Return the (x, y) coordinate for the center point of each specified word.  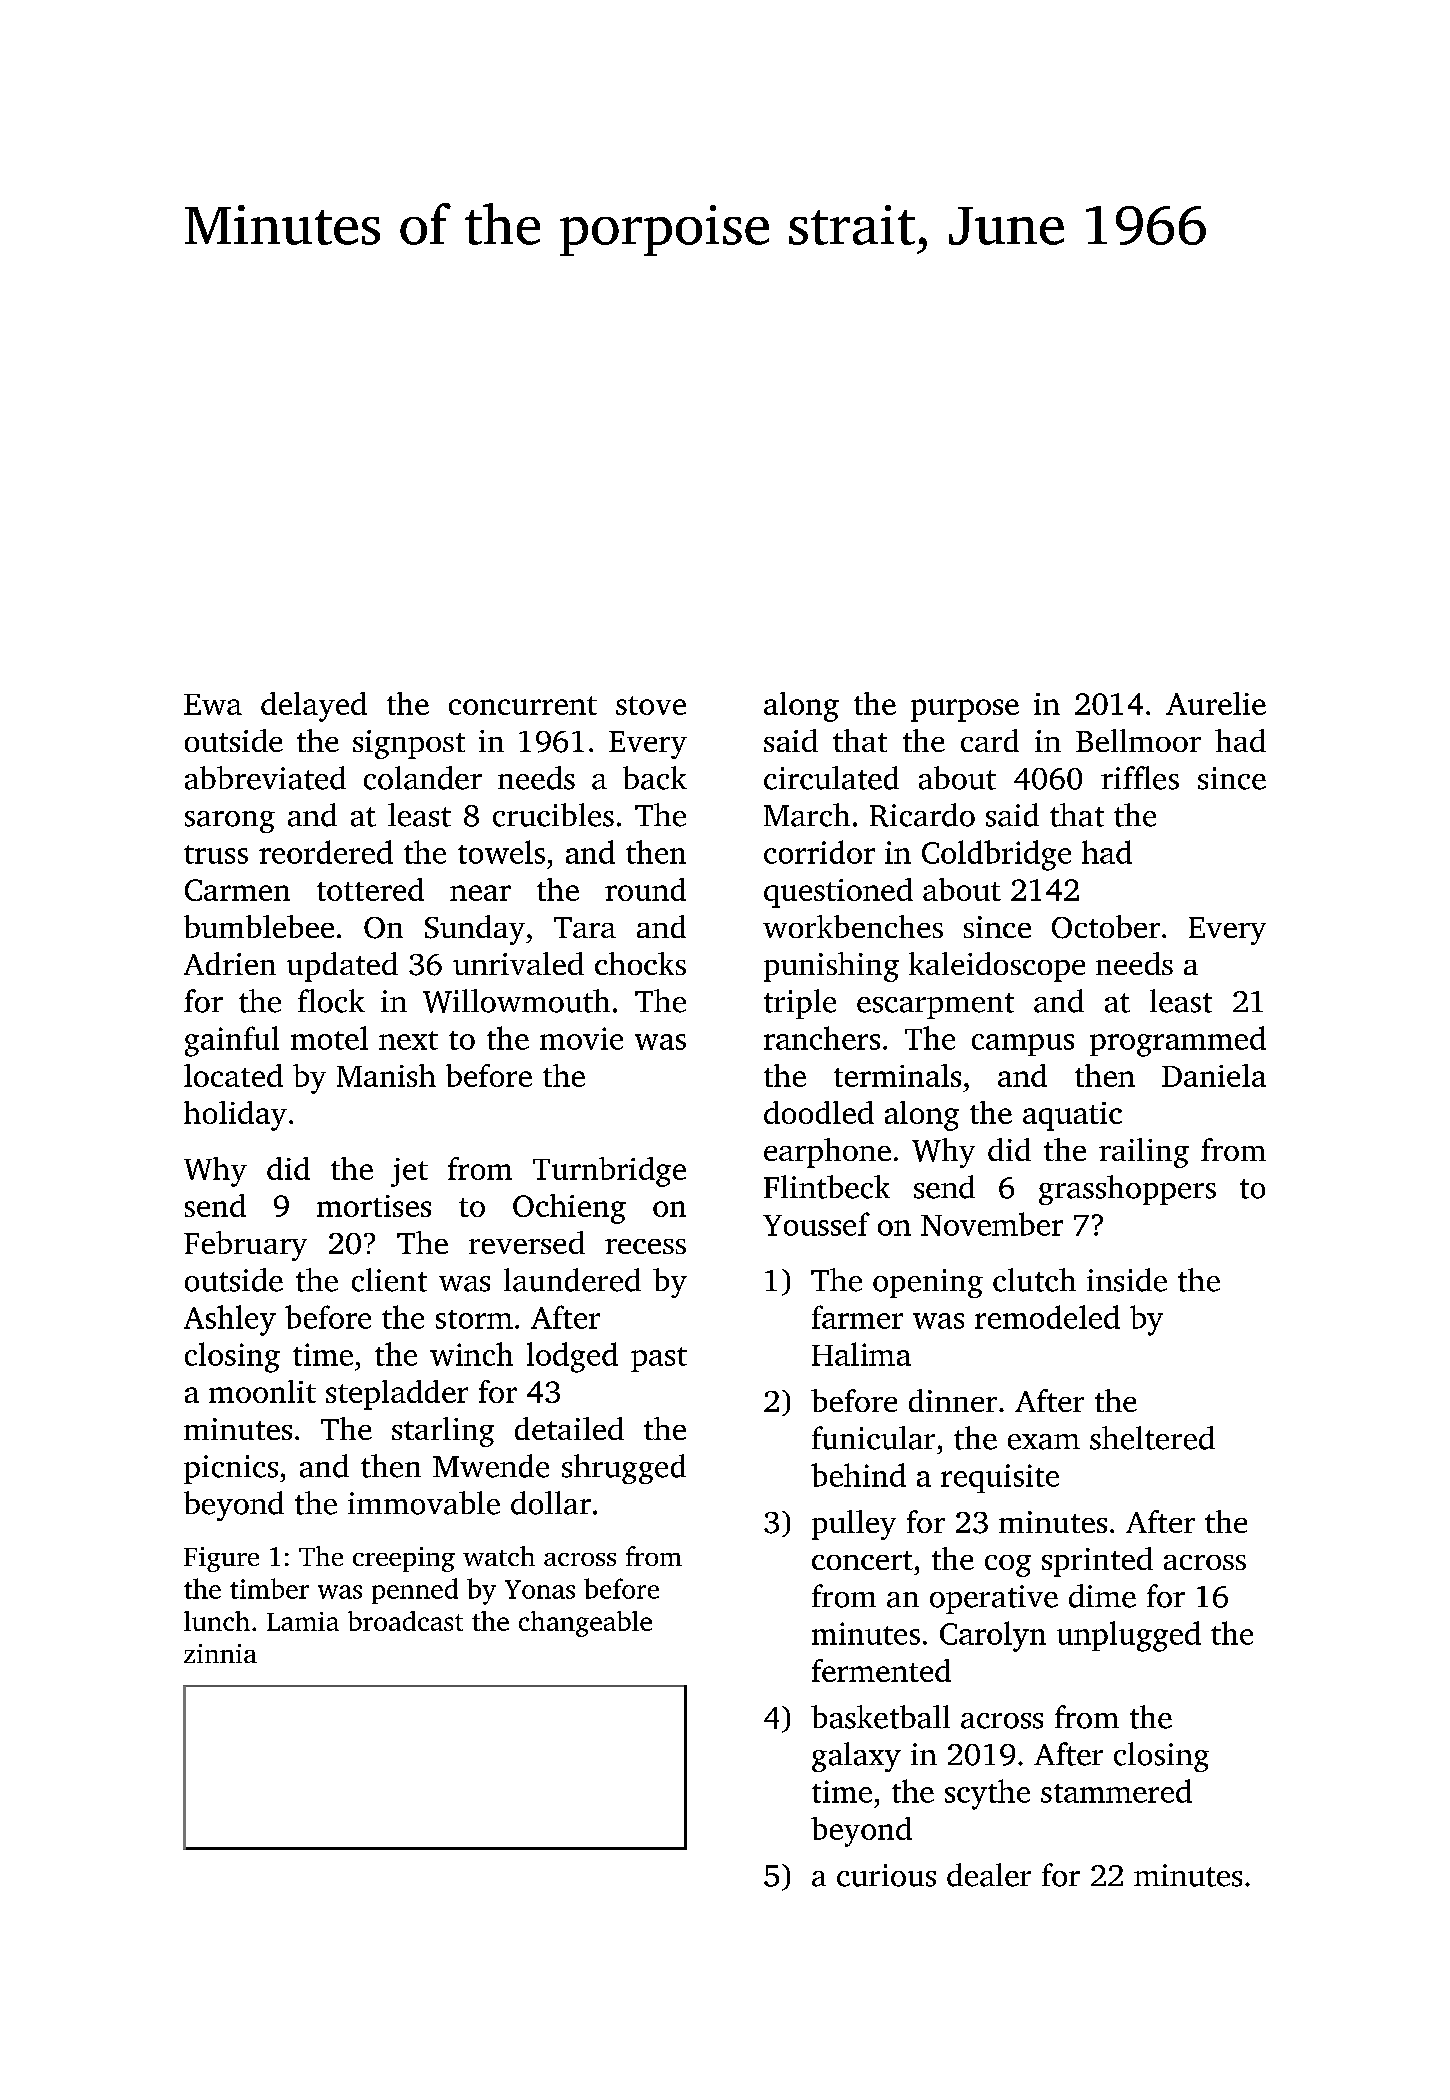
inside (1127, 1280)
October (1106, 927)
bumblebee (259, 926)
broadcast (405, 1621)
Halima (861, 1354)
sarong (230, 822)
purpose (965, 710)
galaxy (856, 1757)
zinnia (220, 1653)
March (807, 815)
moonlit (262, 1391)
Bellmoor (1138, 740)
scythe (987, 1794)
